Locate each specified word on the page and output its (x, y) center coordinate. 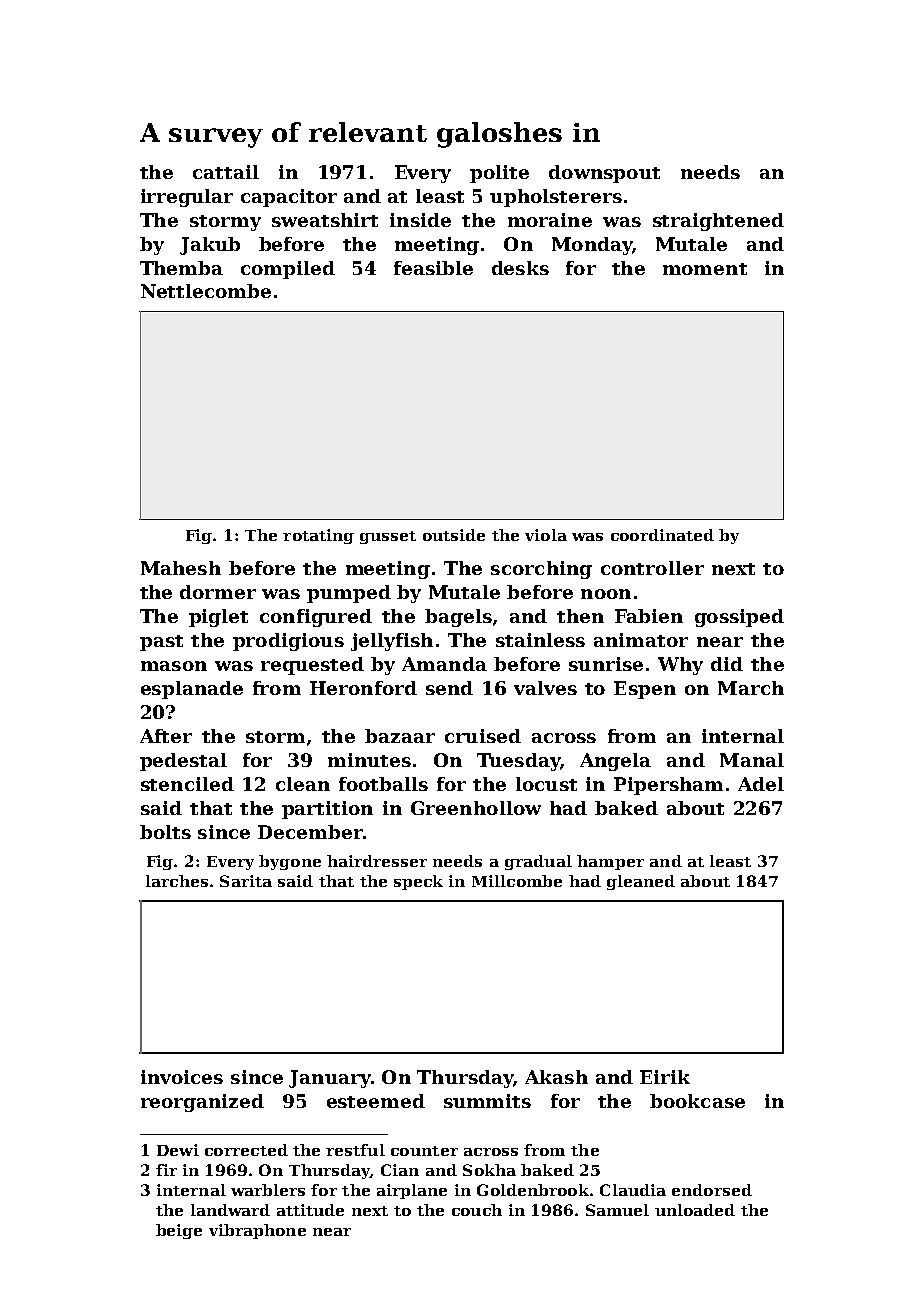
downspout (604, 174)
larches (177, 881)
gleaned (641, 882)
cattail (226, 172)
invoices (182, 1077)
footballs (383, 784)
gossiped (739, 618)
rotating (318, 536)
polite (499, 174)
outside (454, 535)
